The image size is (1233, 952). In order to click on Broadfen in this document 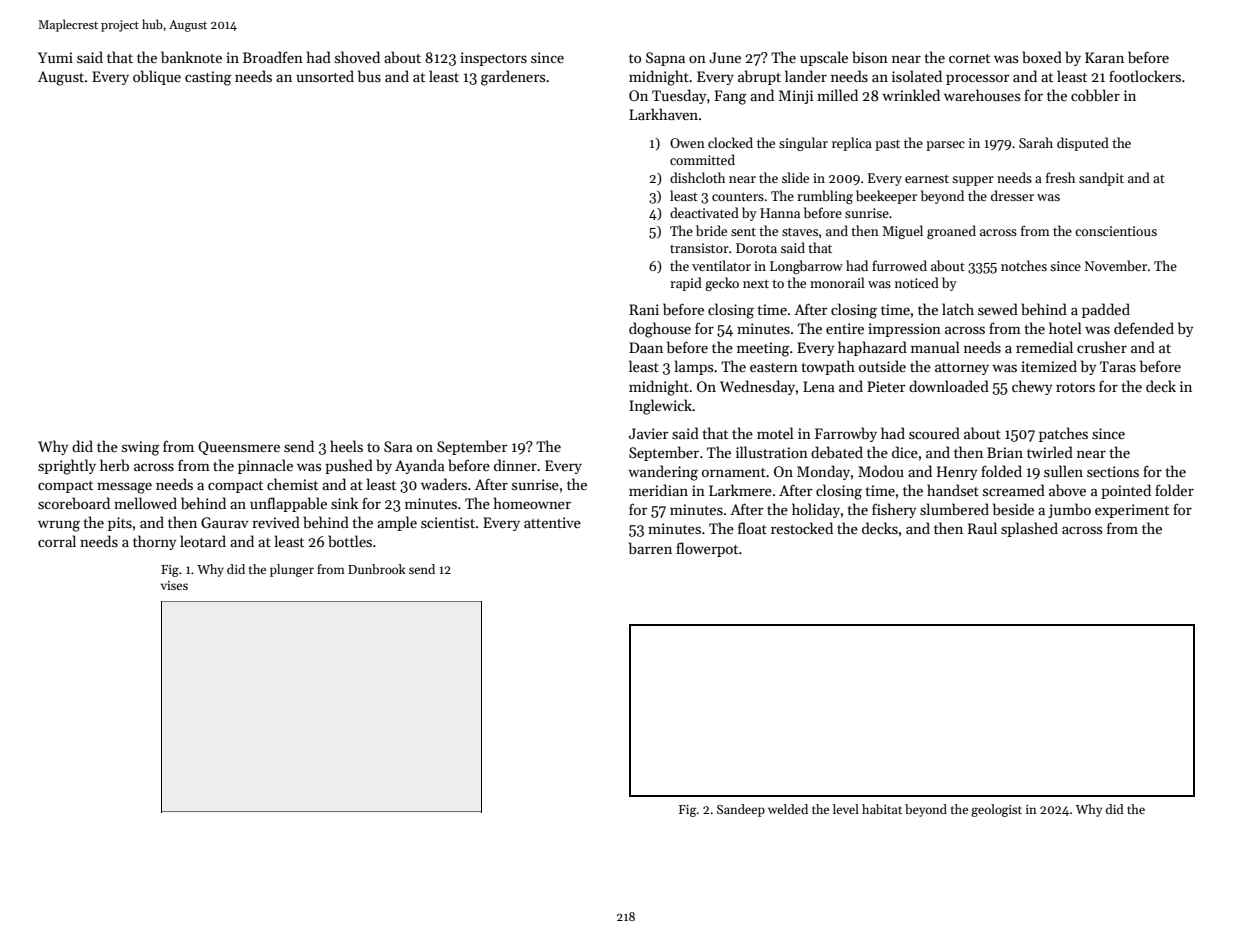, I will do `click(273, 57)`.
